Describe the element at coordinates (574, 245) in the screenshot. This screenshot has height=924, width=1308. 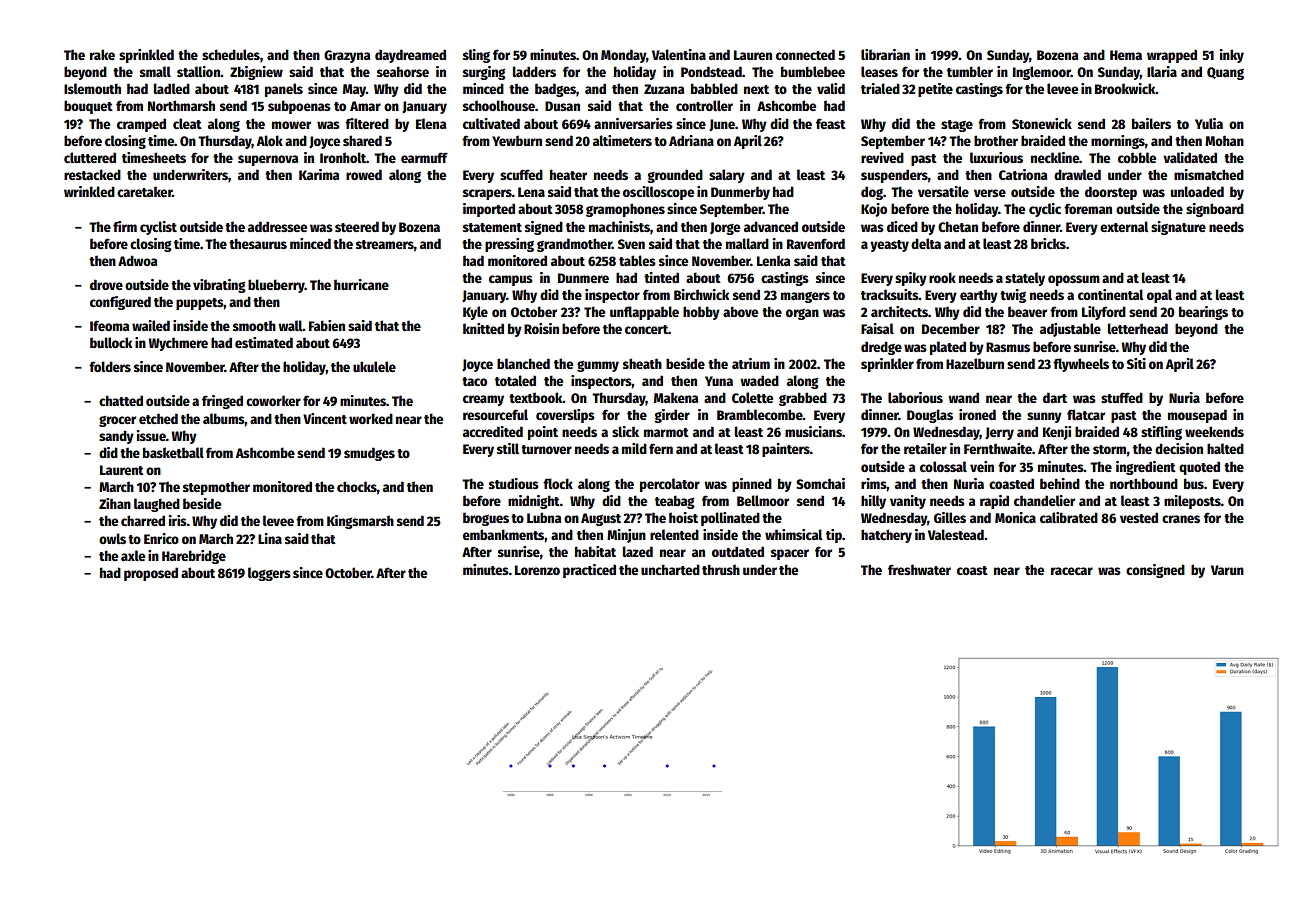
I see `grandmother` at that location.
